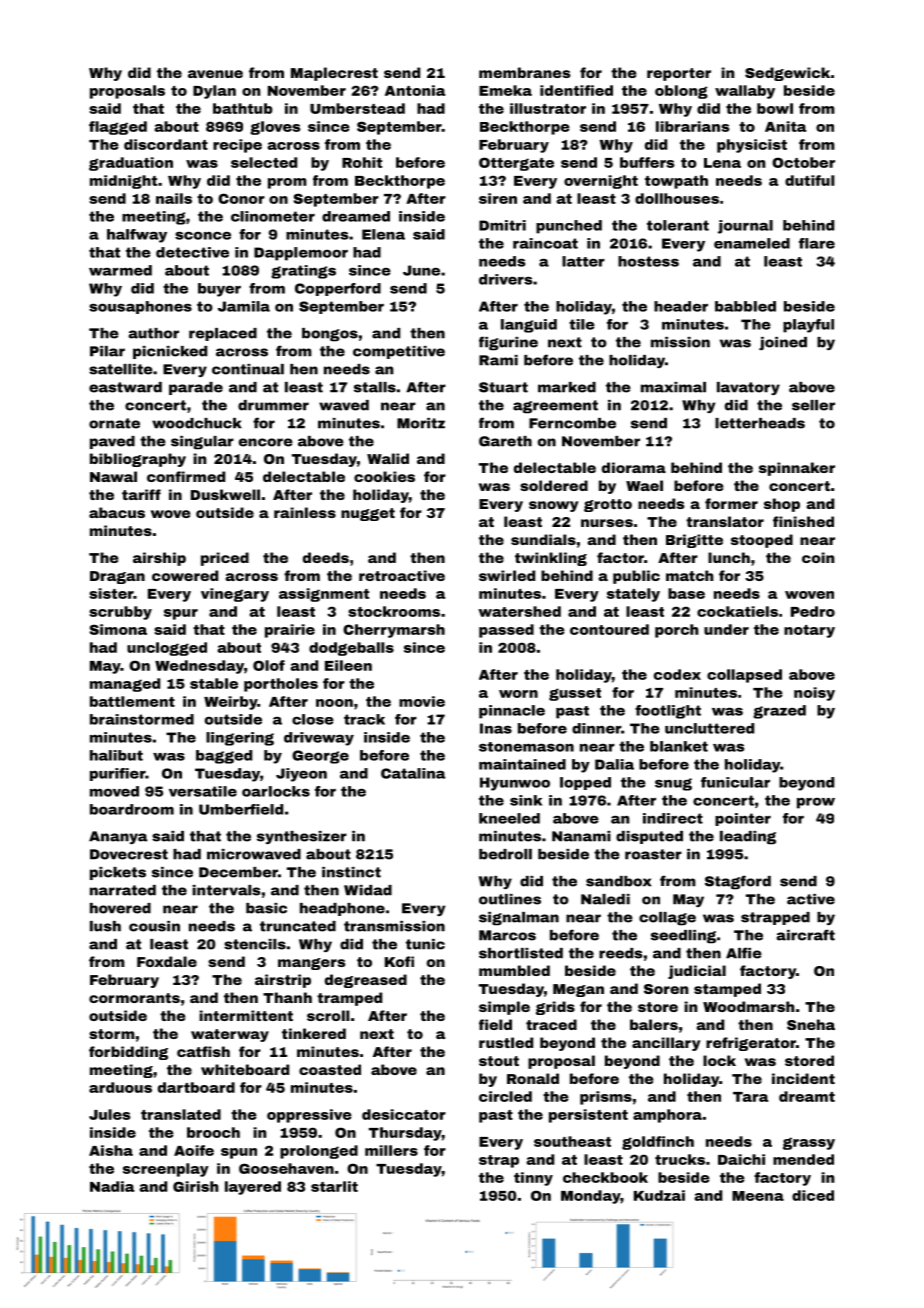  I want to click on porch, so click(676, 631).
